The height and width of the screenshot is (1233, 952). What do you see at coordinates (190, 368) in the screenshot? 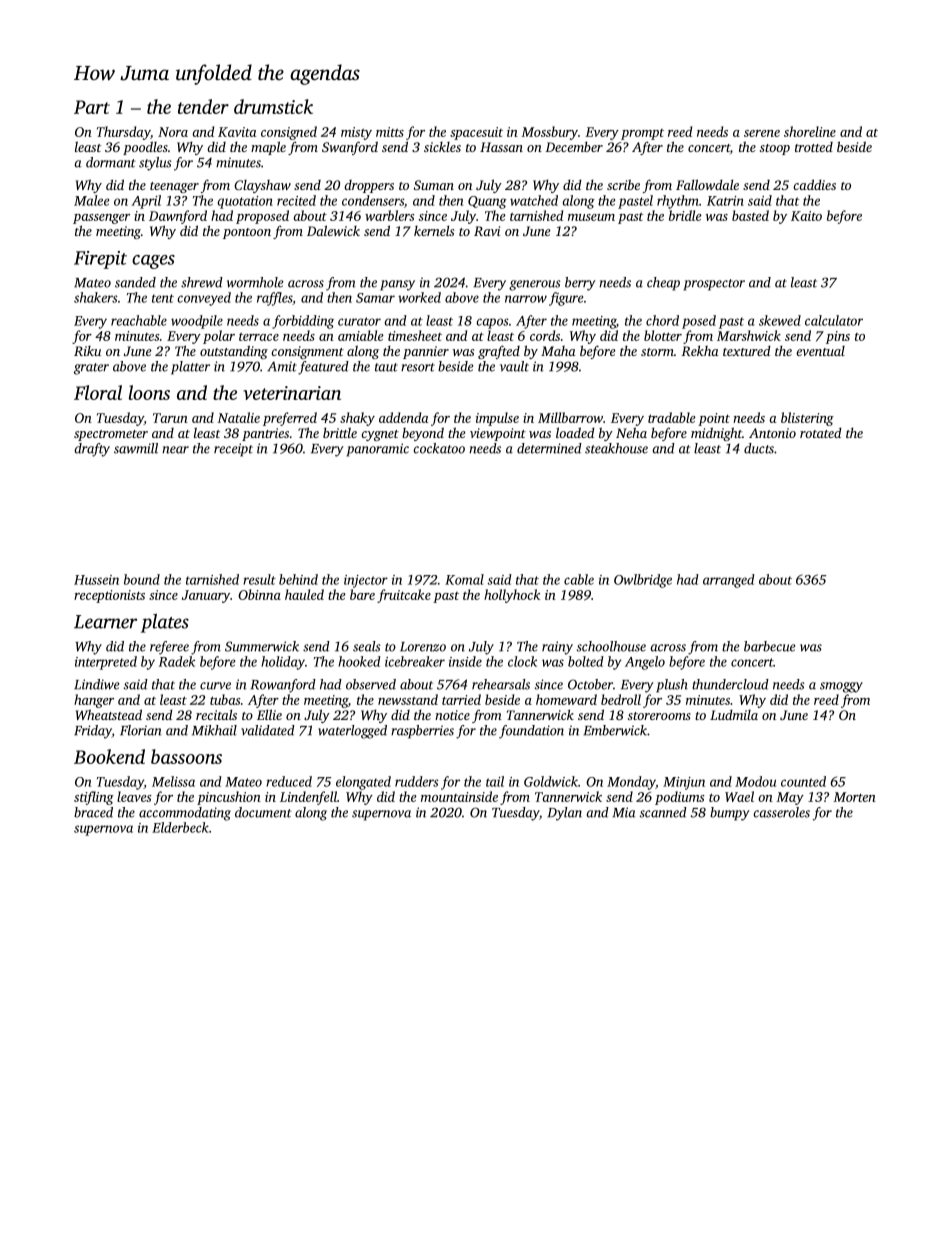
I see `platter` at bounding box center [190, 368].
